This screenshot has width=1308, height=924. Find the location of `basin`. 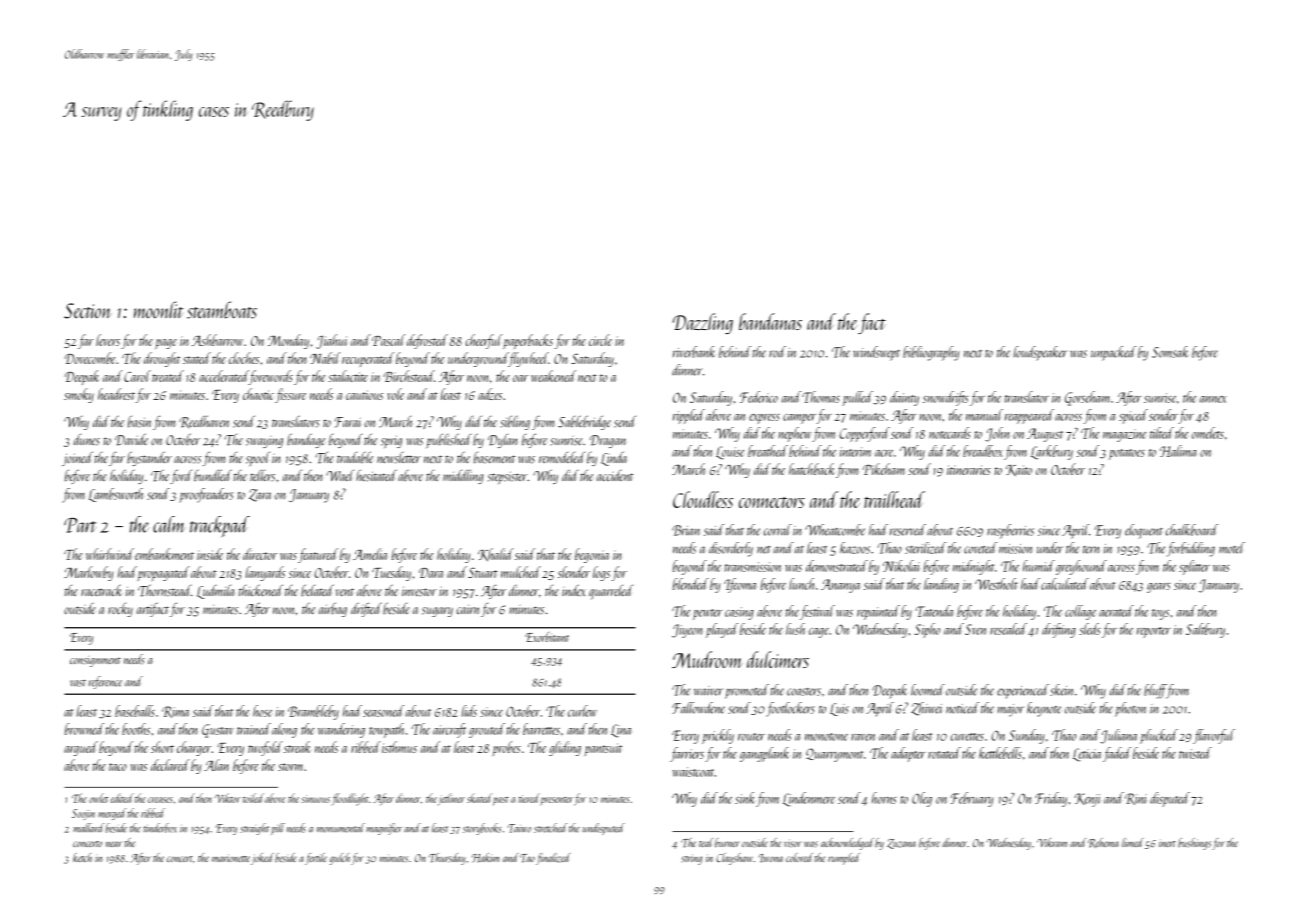

basin is located at coordinates (139, 422).
